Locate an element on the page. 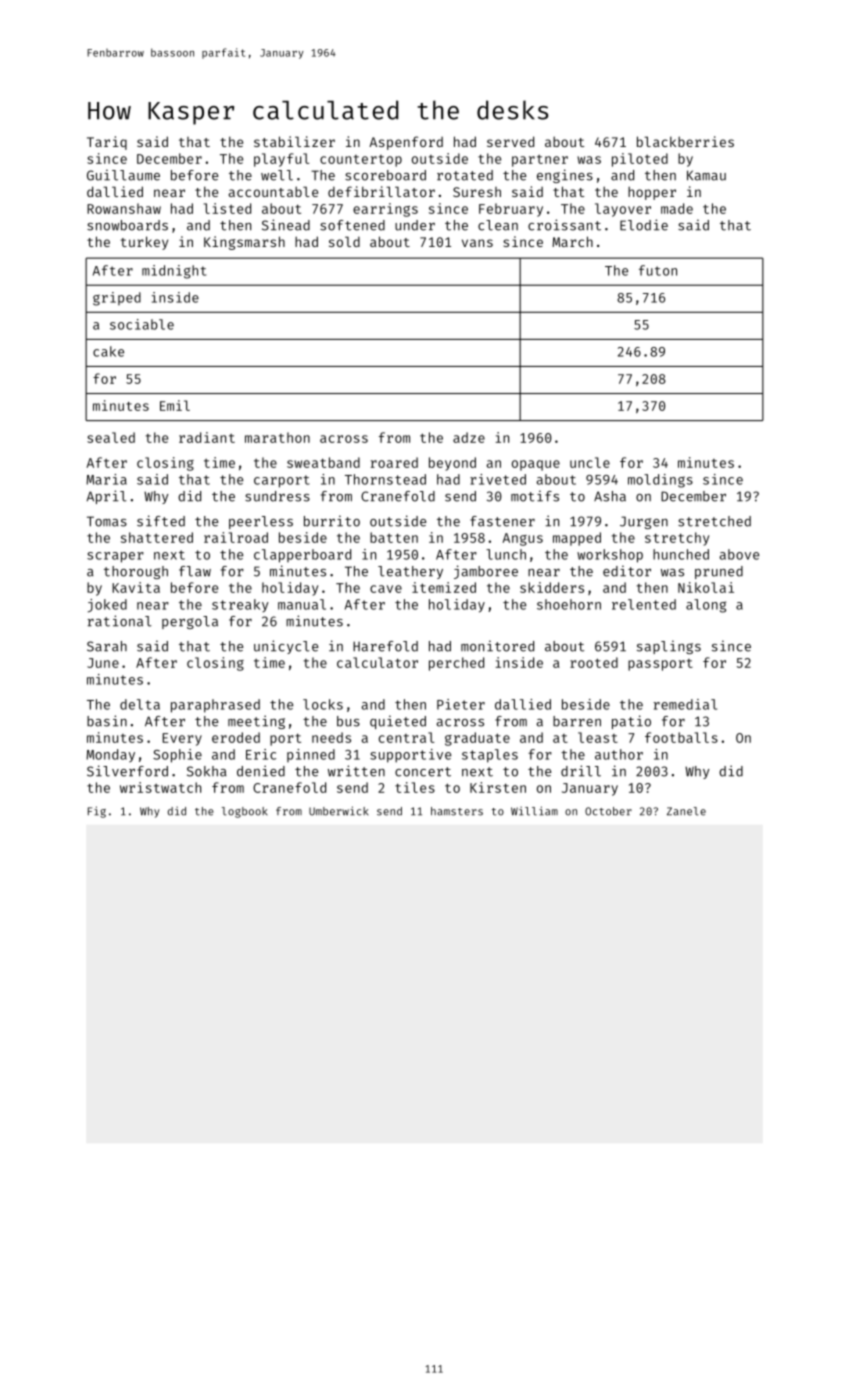 This document has height=1400, width=849. William is located at coordinates (534, 811).
